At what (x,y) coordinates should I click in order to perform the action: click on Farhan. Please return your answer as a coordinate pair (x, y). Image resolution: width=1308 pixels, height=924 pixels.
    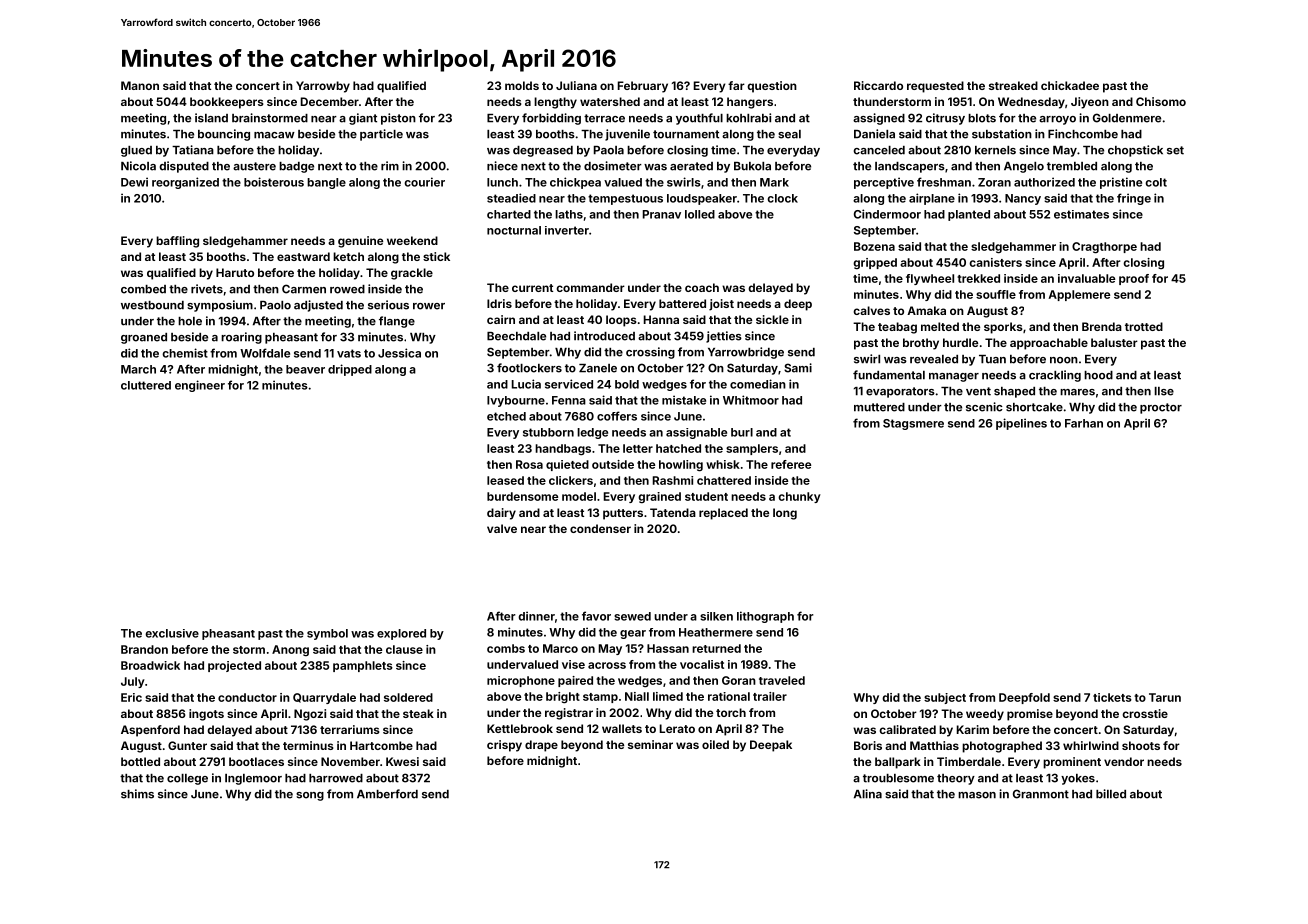
    Looking at the image, I should click on (1084, 423).
